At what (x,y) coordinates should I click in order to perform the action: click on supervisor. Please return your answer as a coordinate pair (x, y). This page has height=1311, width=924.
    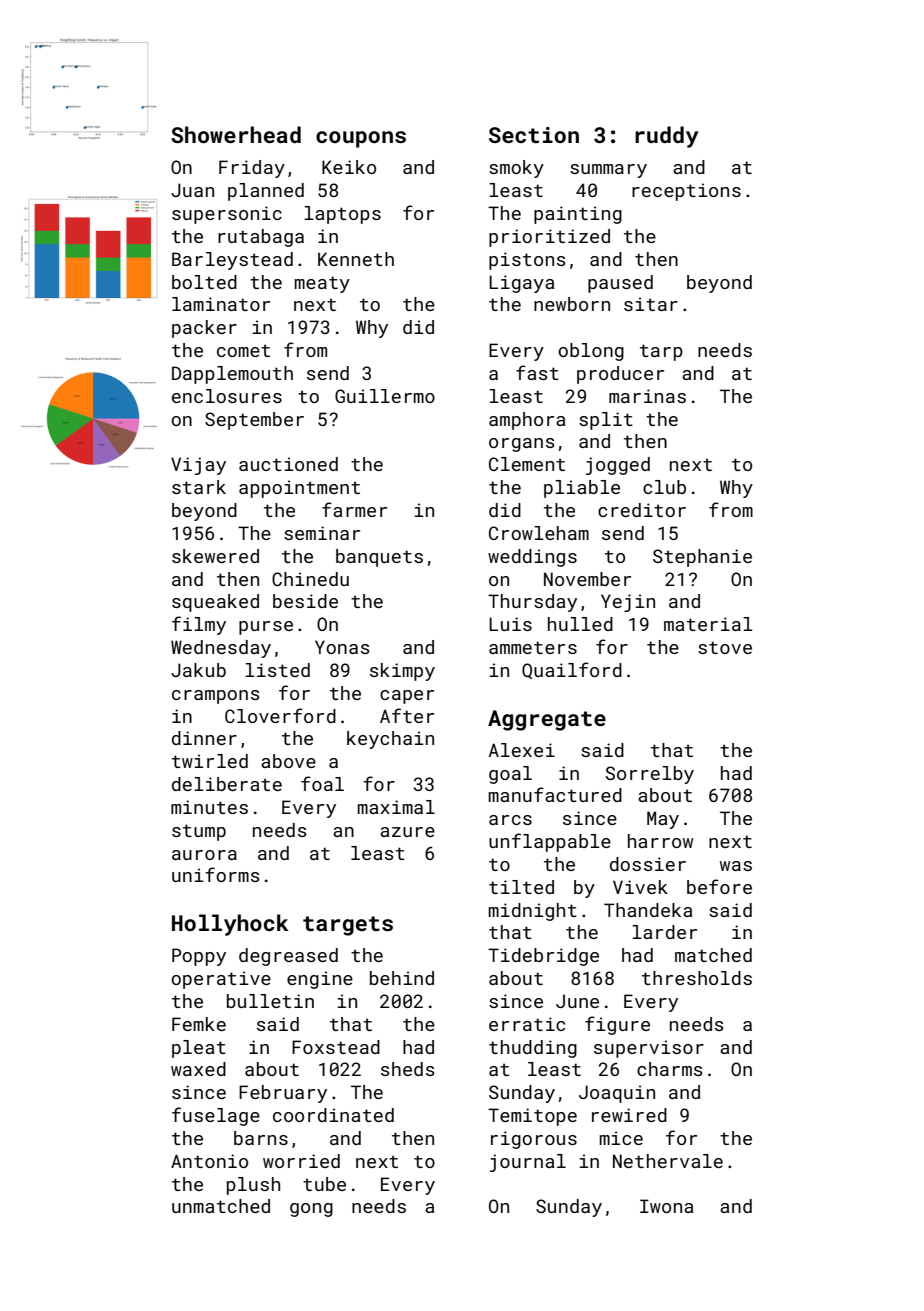
    Looking at the image, I should click on (649, 1049).
